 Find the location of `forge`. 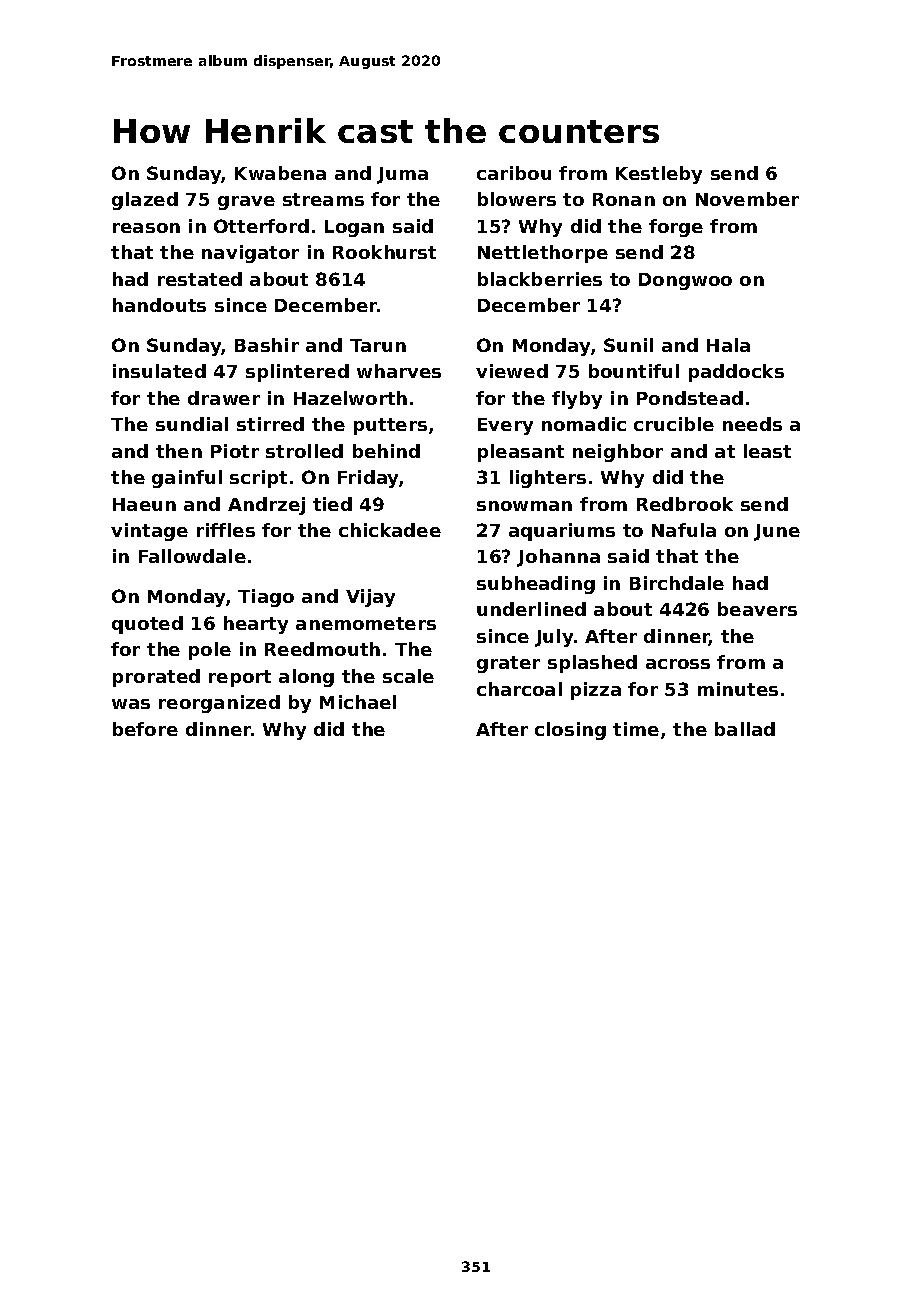

forge is located at coordinates (676, 228).
